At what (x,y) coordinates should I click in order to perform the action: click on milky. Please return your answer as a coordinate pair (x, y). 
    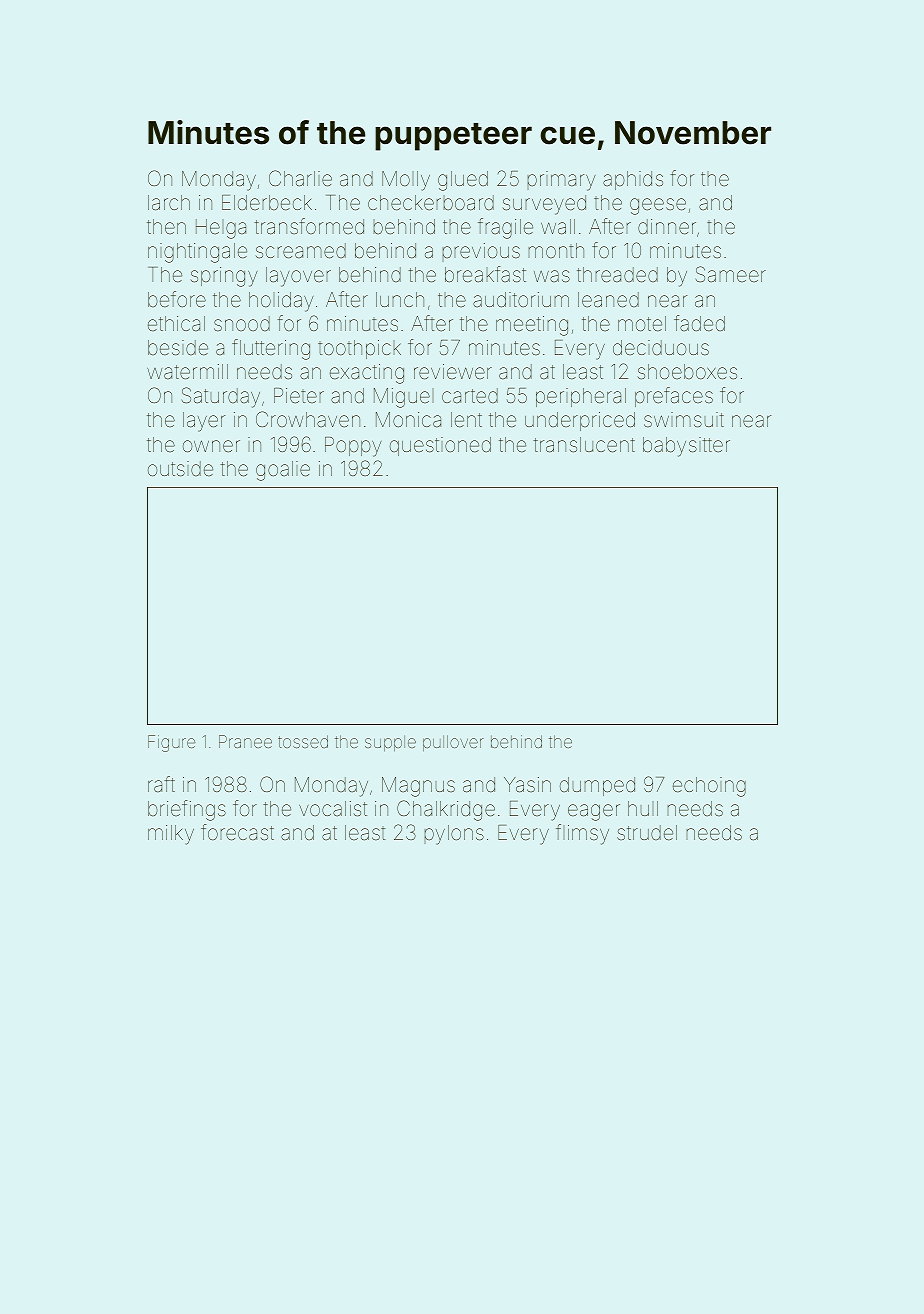
    Looking at the image, I should click on (171, 835).
